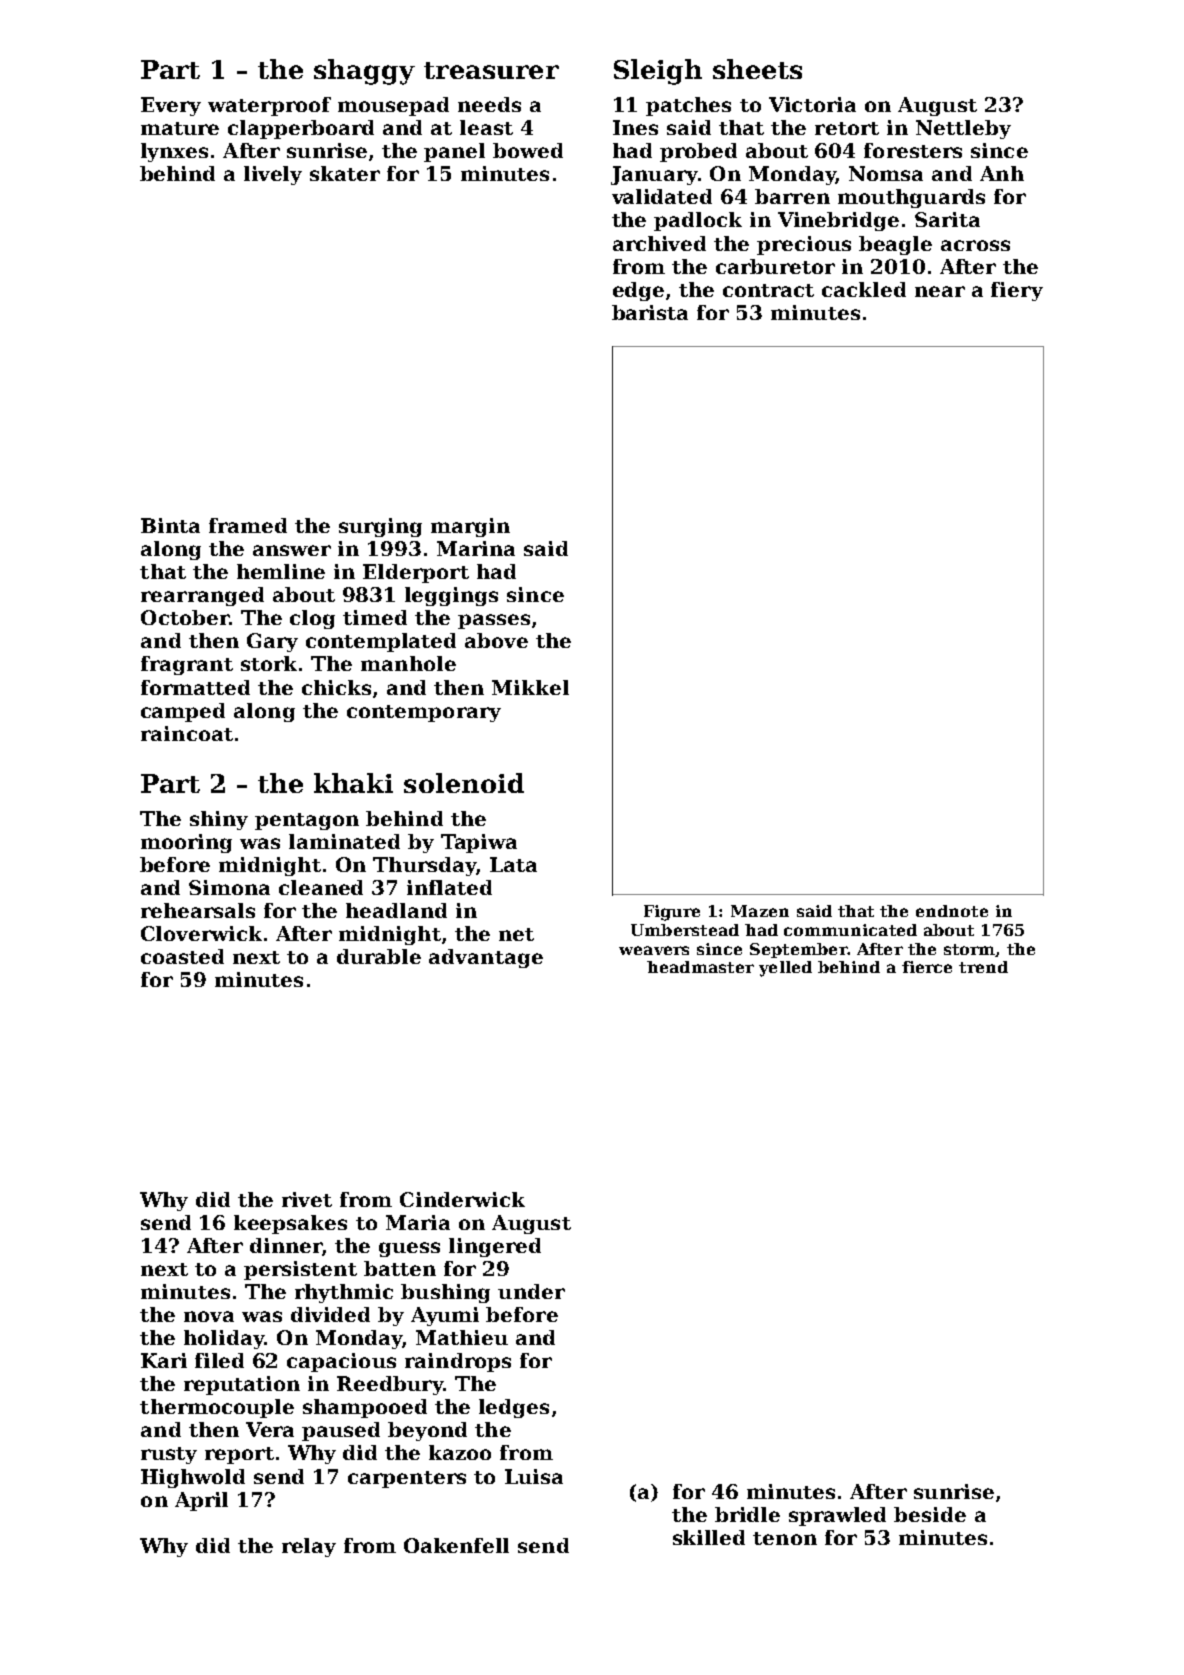 The image size is (1184, 1675). Describe the element at coordinates (698, 152) in the screenshot. I see `probed` at that location.
